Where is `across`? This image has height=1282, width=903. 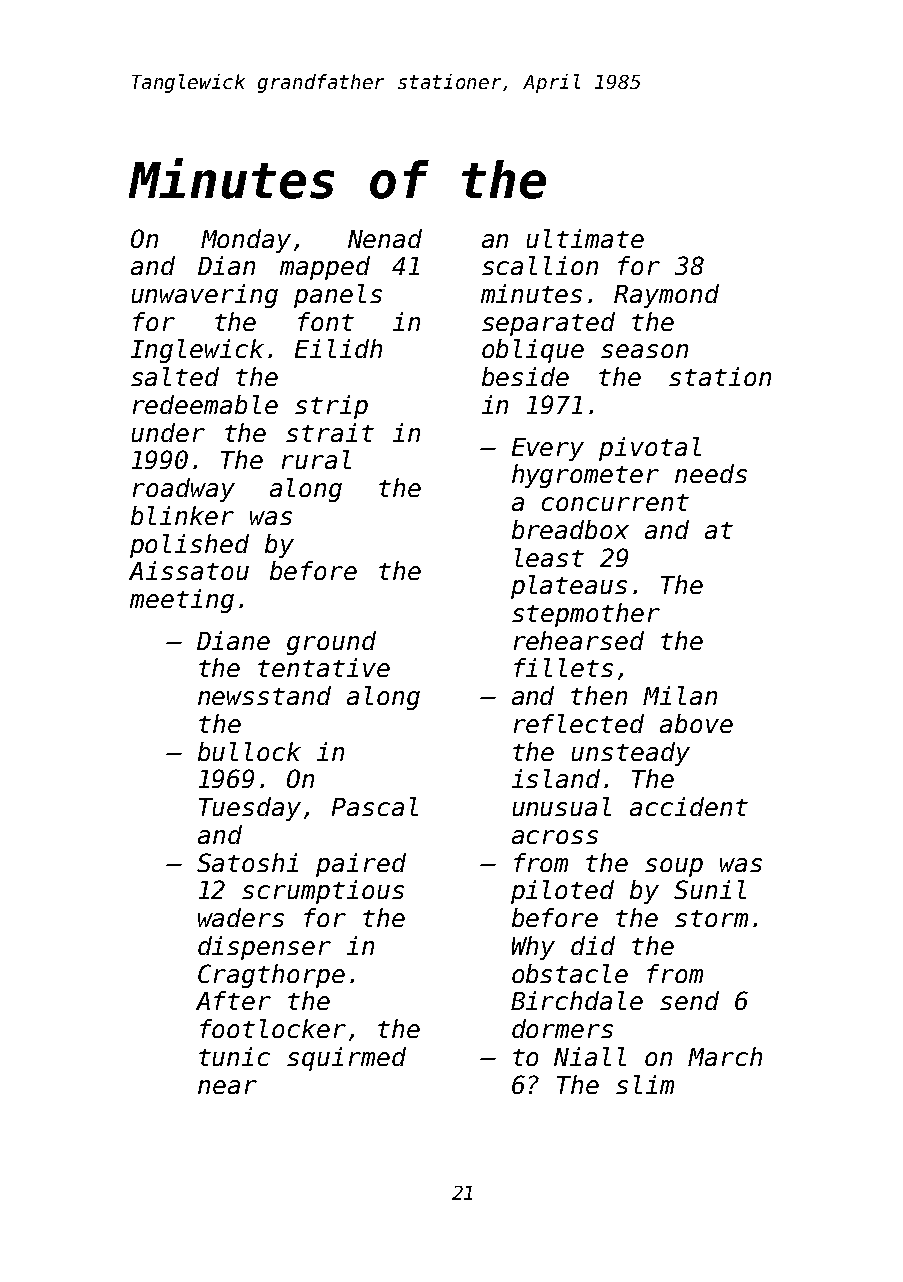 across is located at coordinates (555, 837).
